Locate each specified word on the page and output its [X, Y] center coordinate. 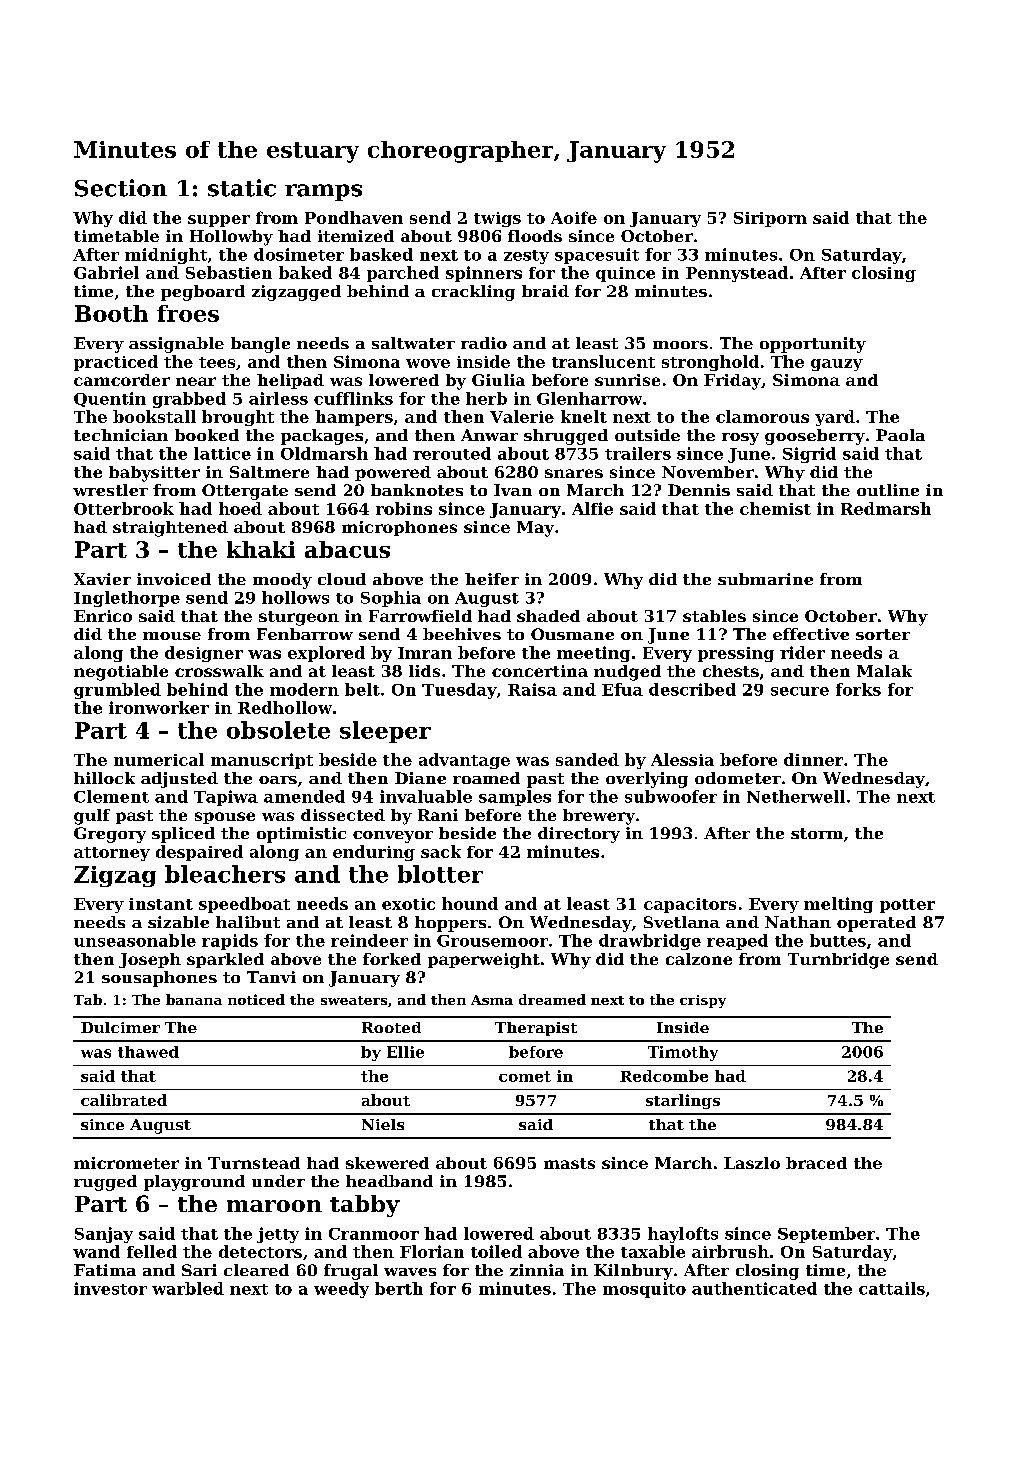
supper [219, 221]
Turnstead [254, 1163]
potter [907, 906]
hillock [104, 778]
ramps [323, 192]
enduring [374, 853]
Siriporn [770, 219]
